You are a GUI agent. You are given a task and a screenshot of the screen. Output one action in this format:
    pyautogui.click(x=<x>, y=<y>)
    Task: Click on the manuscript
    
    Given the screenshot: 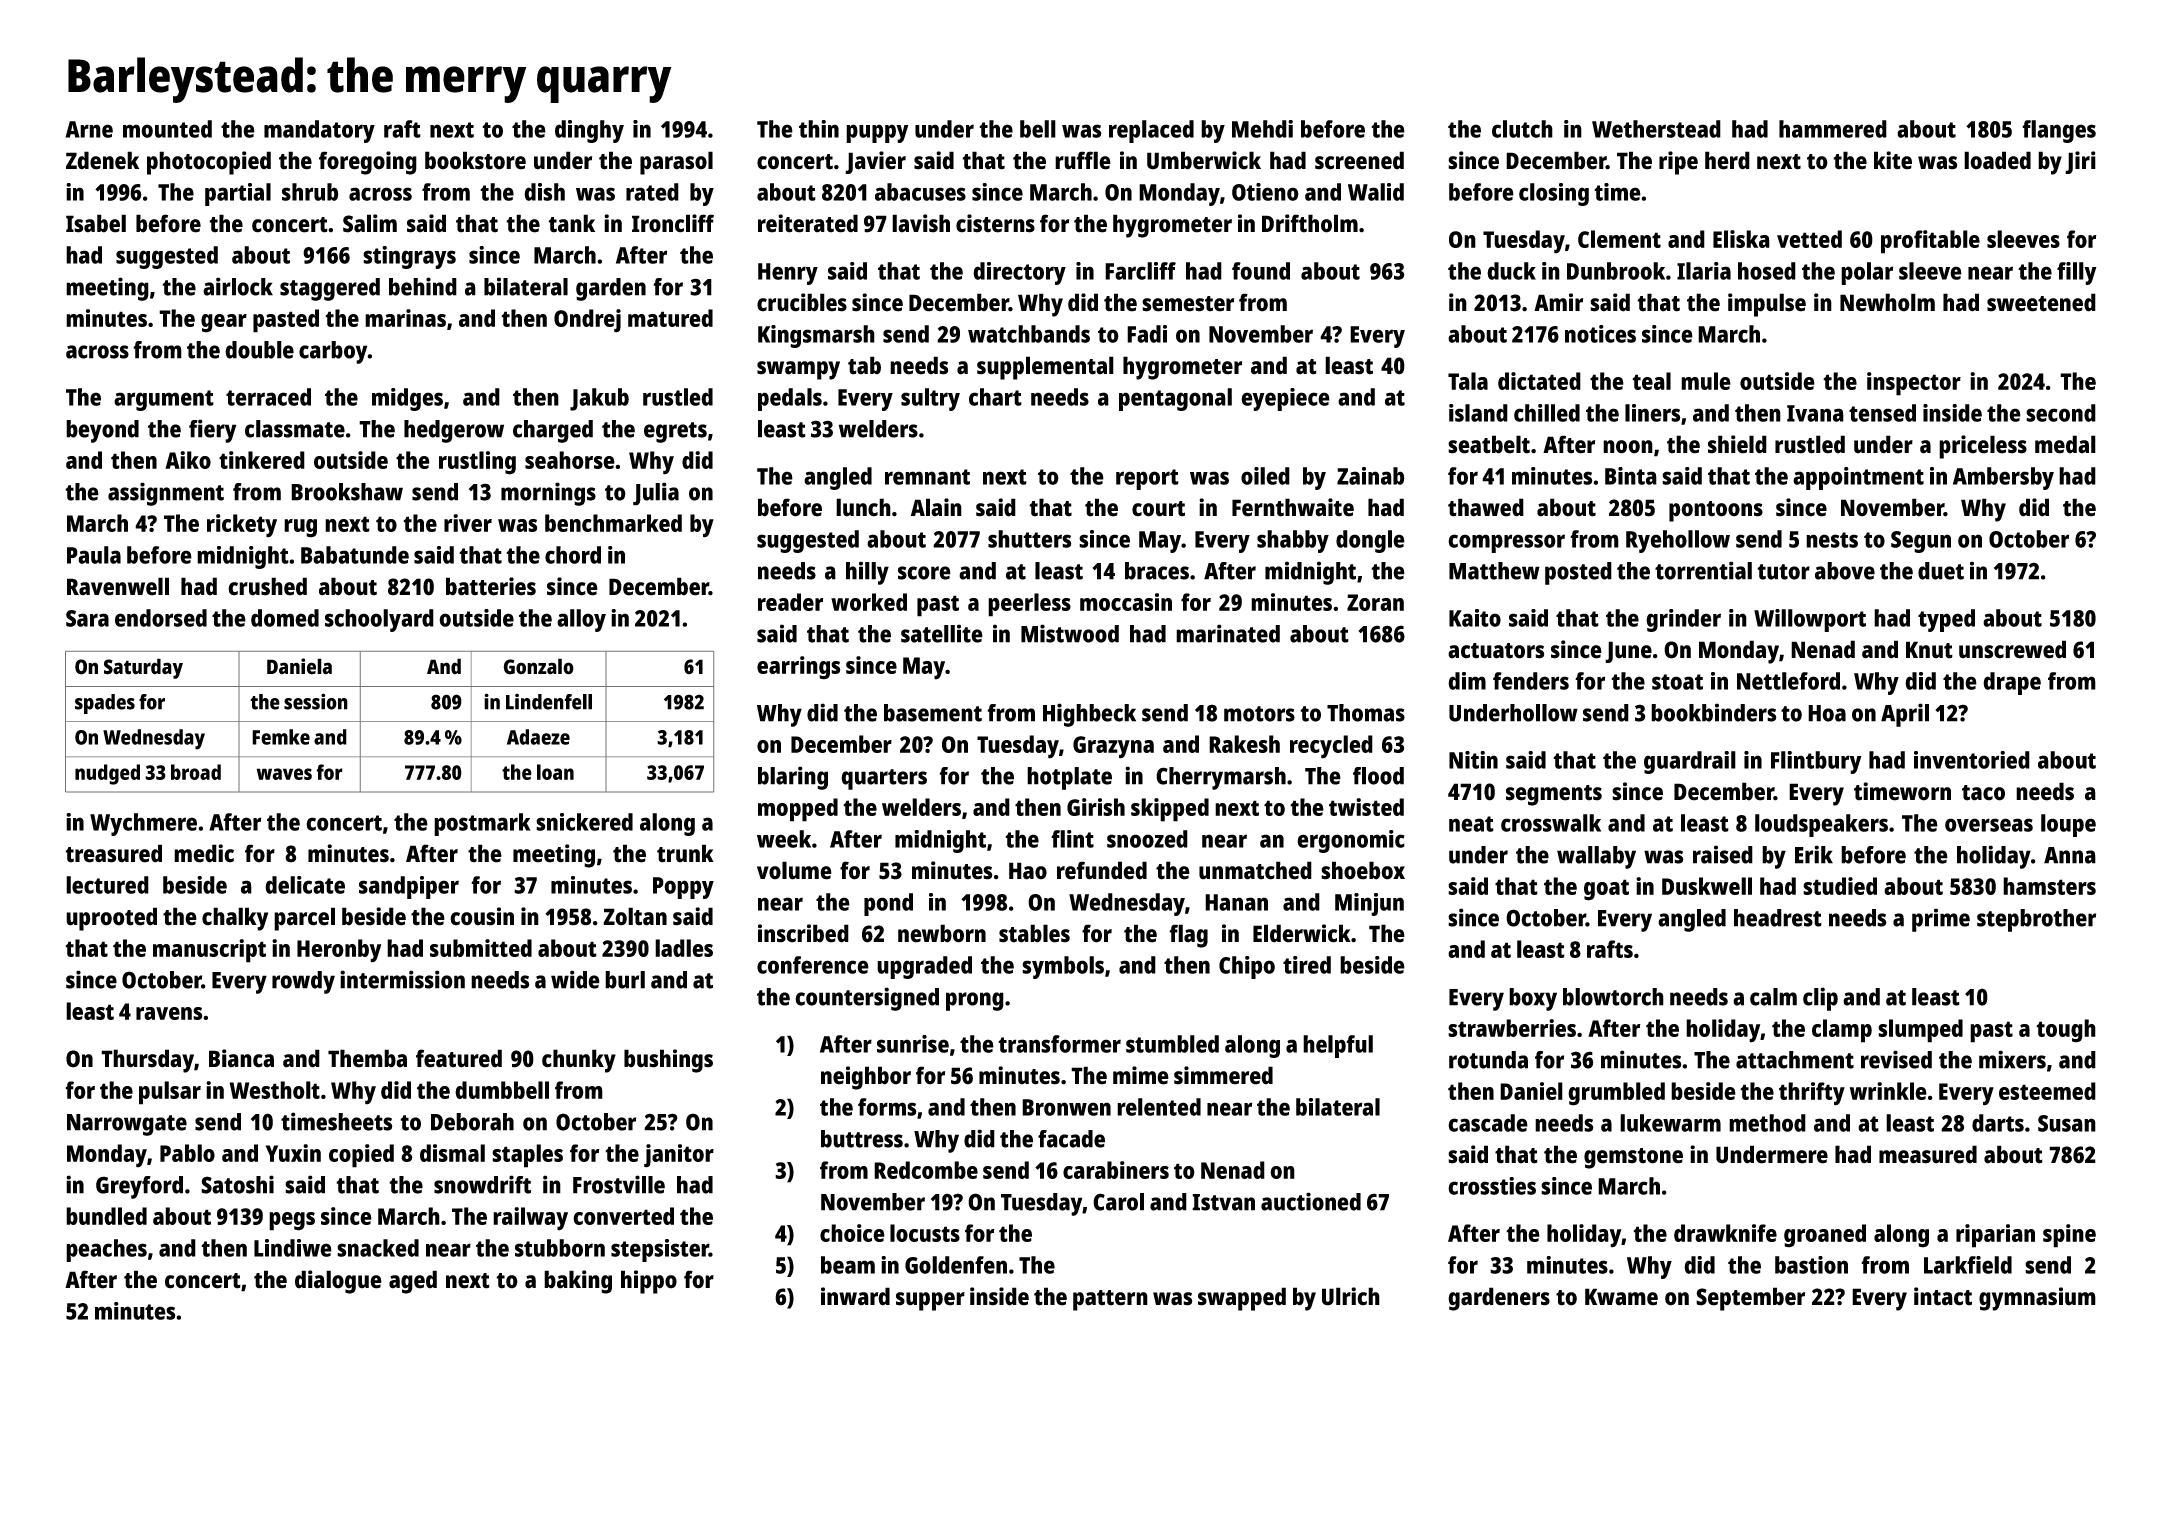 What is the action you would take?
    pyautogui.click(x=209, y=951)
